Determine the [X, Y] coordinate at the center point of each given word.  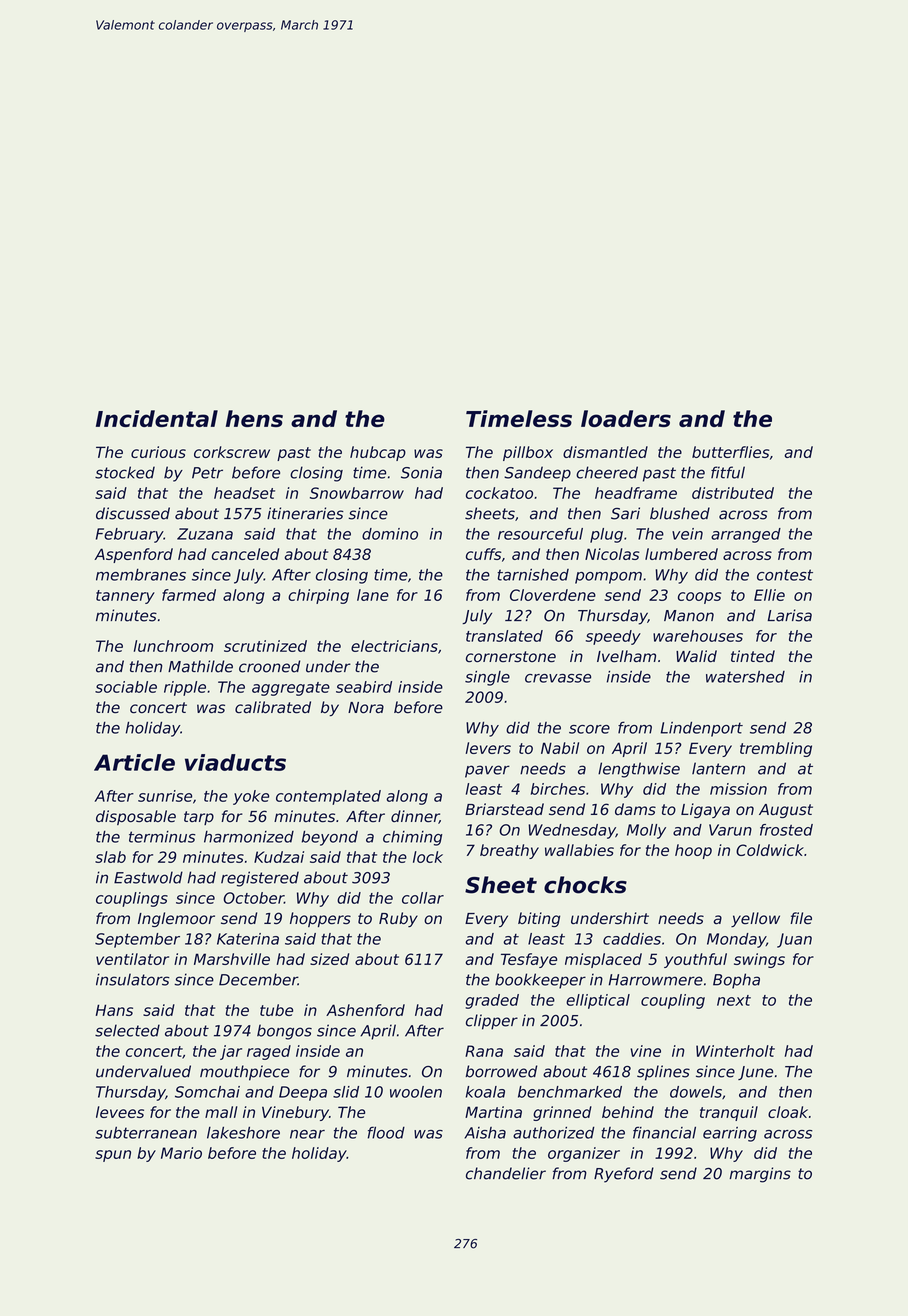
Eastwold [148, 877]
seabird [364, 687]
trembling [776, 749]
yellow [755, 919]
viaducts [235, 762]
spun [113, 1156]
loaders [626, 418]
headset [244, 493]
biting [539, 919]
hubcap [378, 453]
